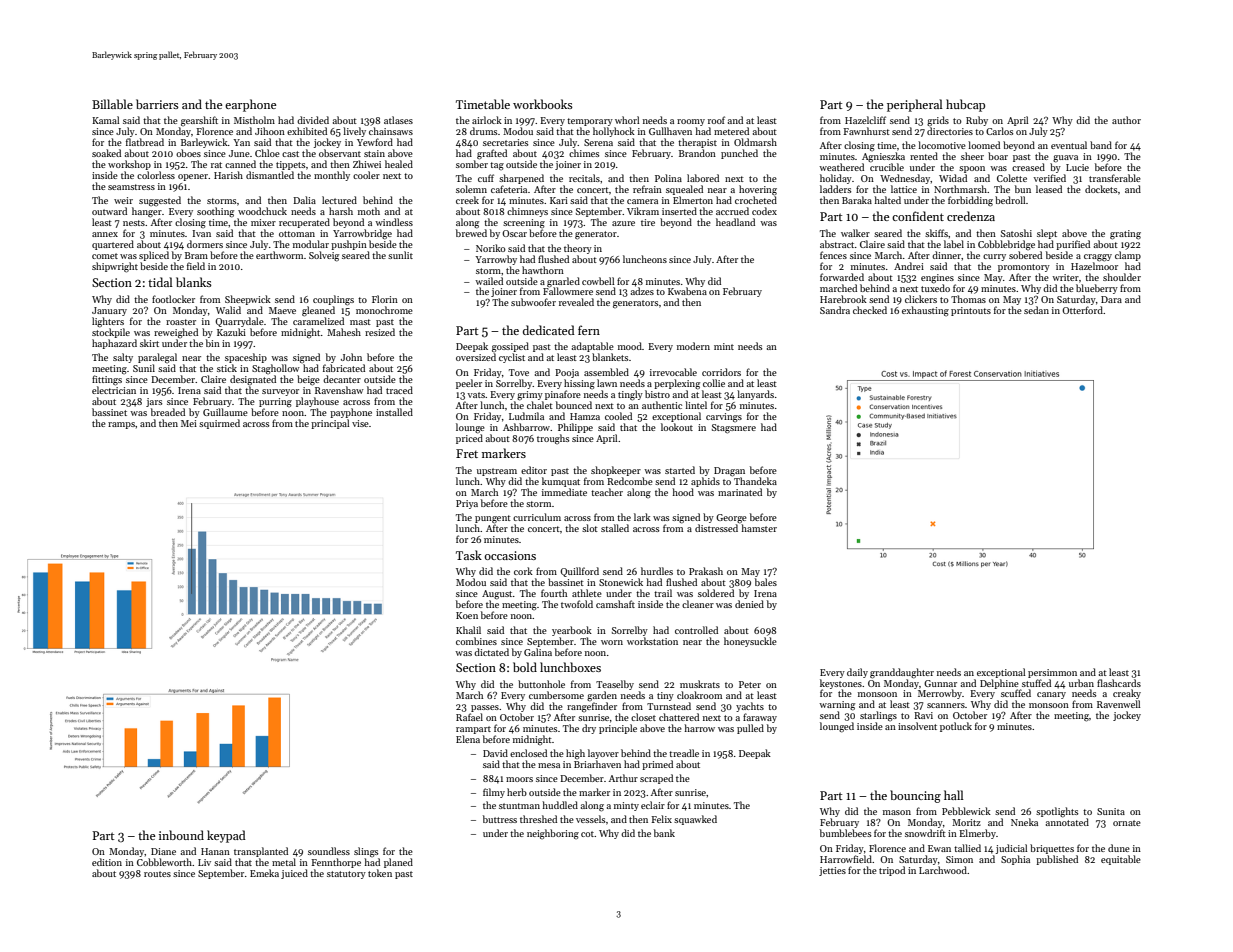 Image resolution: width=1233 pixels, height=952 pixels. Describe the element at coordinates (157, 104) in the image. I see `barriers` at that location.
